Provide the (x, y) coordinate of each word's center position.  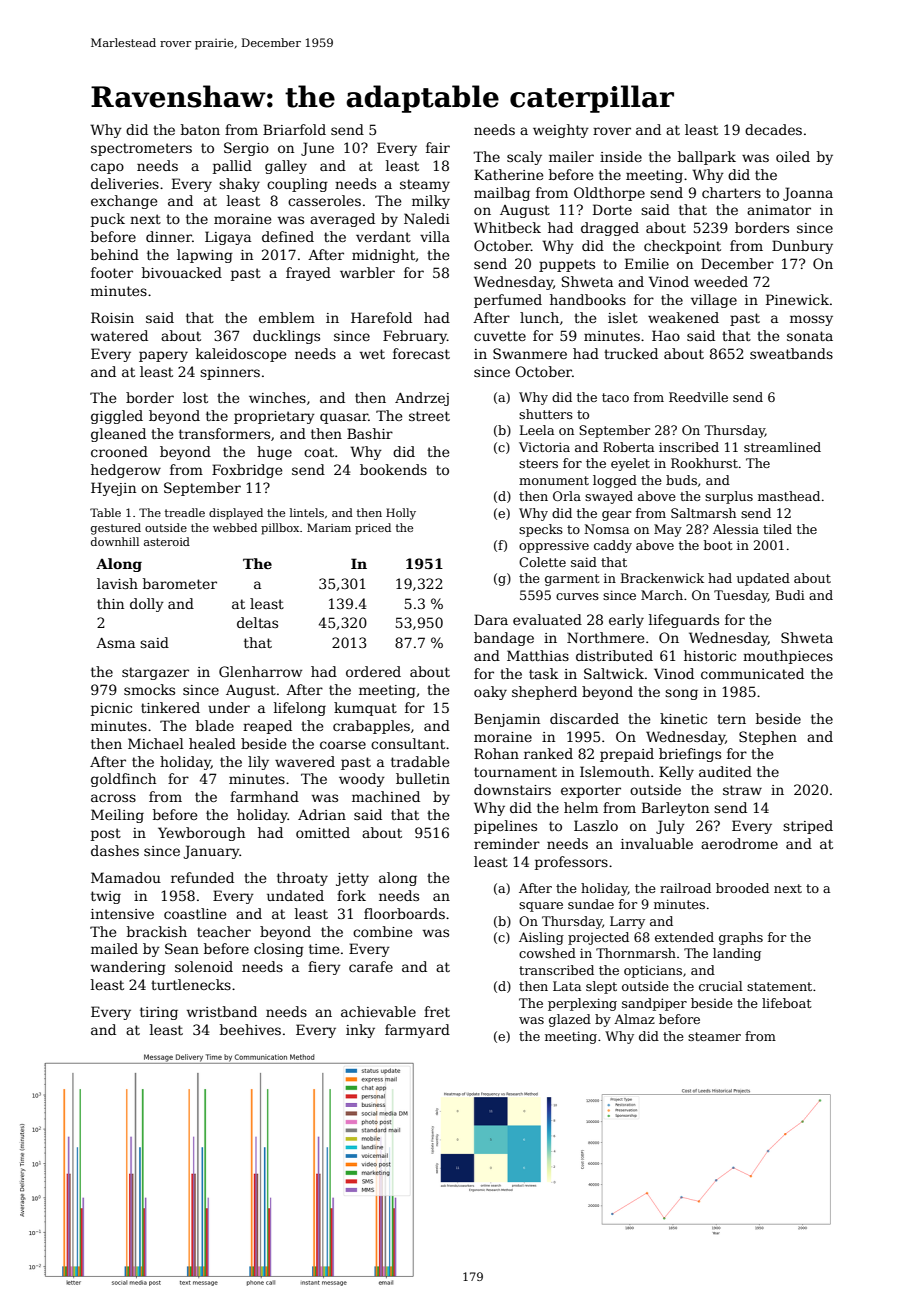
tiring (159, 1013)
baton (200, 129)
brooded (742, 888)
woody (362, 780)
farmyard (417, 1031)
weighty (561, 131)
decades (773, 129)
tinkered (170, 707)
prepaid (627, 755)
